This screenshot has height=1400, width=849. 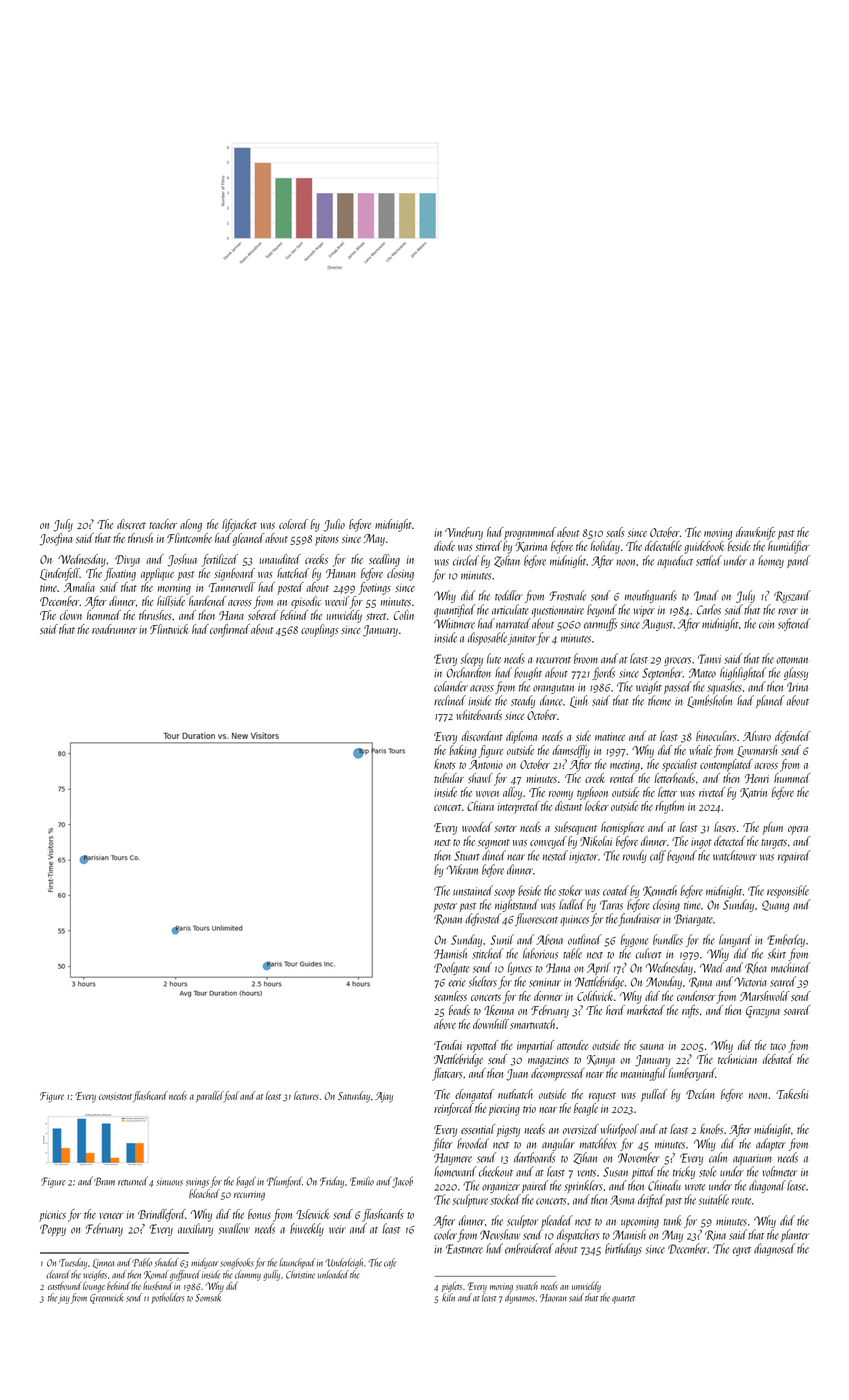 What do you see at coordinates (115, 1097) in the screenshot?
I see `consistent` at bounding box center [115, 1097].
